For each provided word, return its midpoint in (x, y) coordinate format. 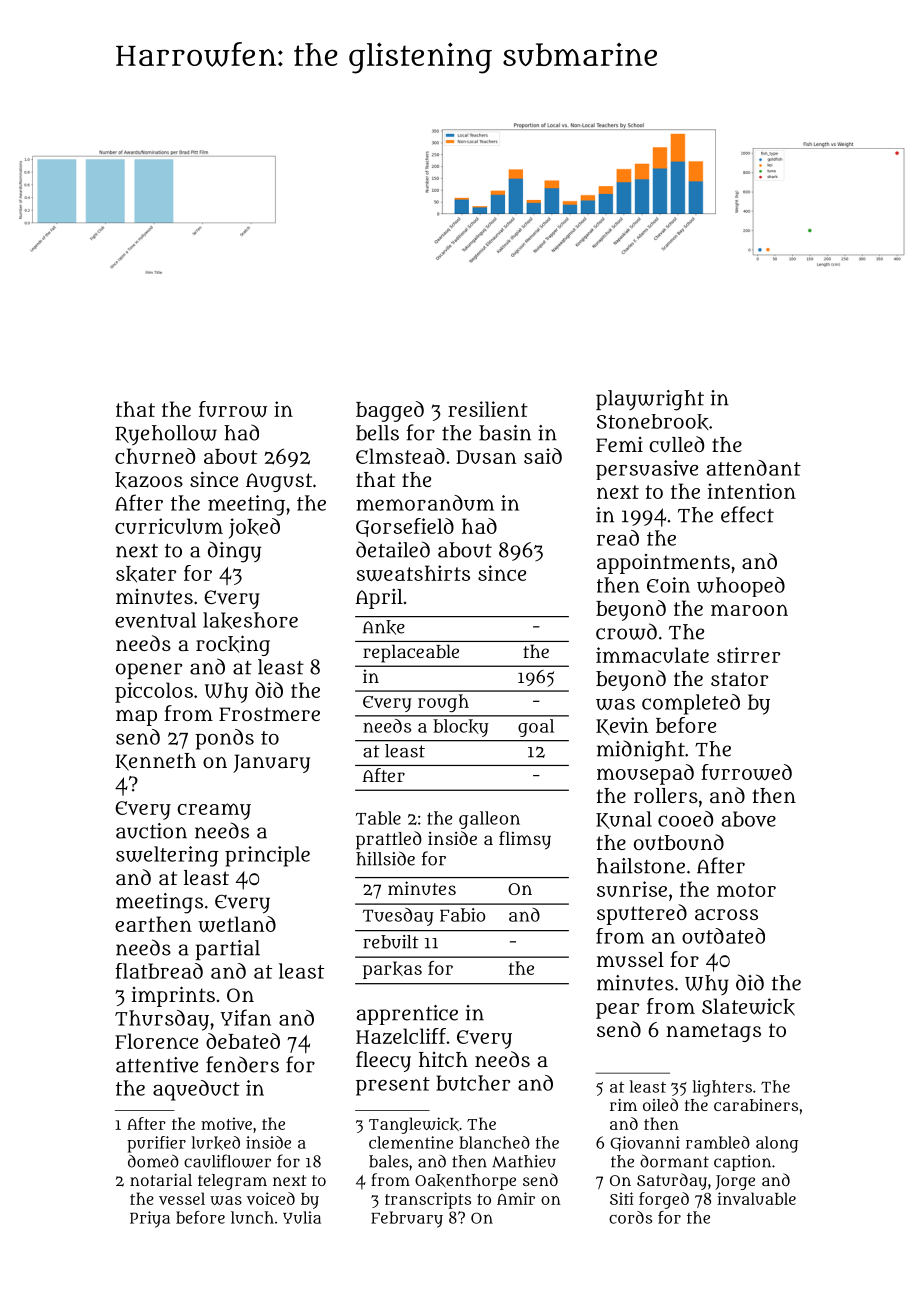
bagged (390, 411)
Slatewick (748, 1007)
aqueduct (196, 1090)
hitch (443, 1059)
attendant (754, 468)
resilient (488, 409)
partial (228, 950)
